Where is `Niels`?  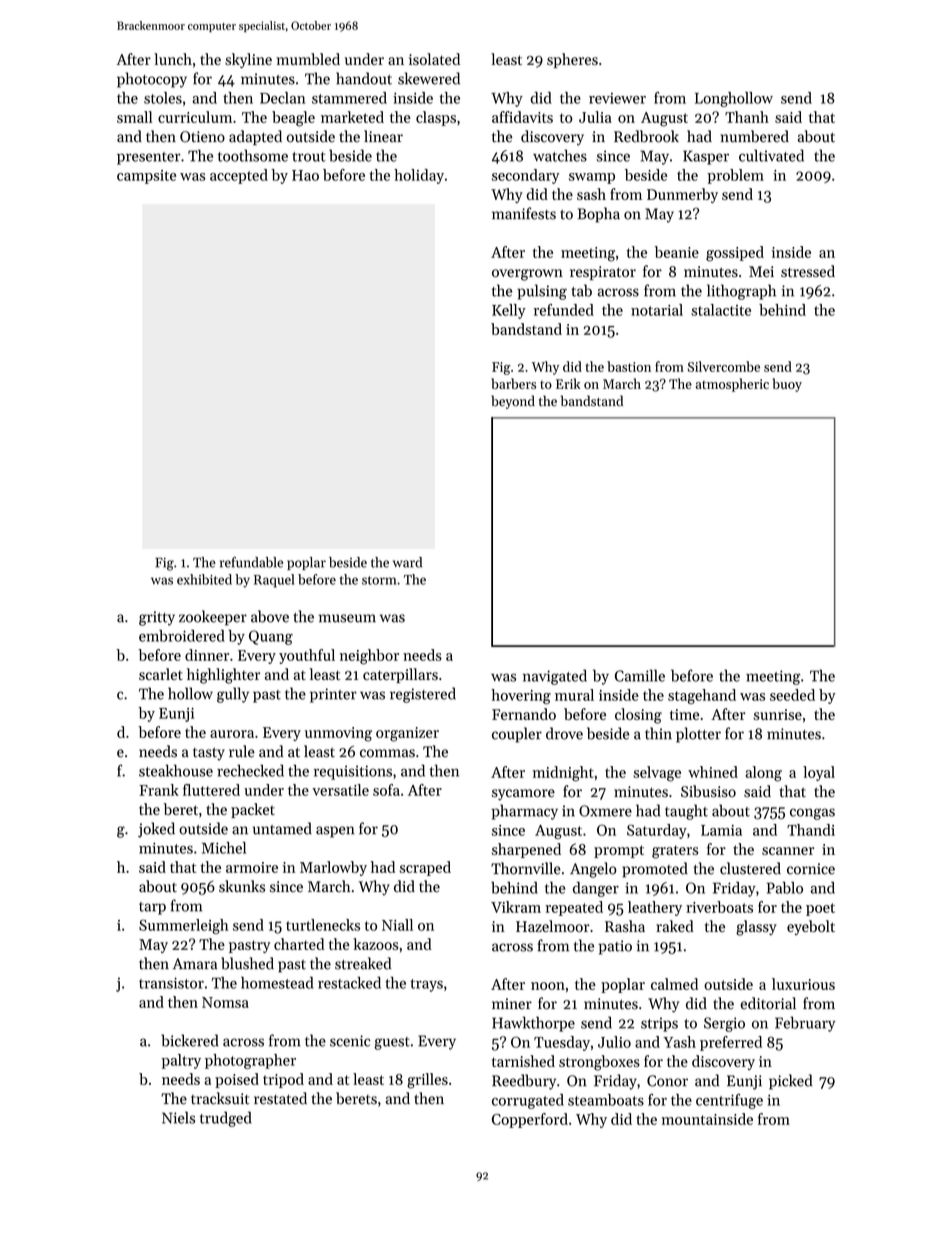 Niels is located at coordinates (178, 1117).
